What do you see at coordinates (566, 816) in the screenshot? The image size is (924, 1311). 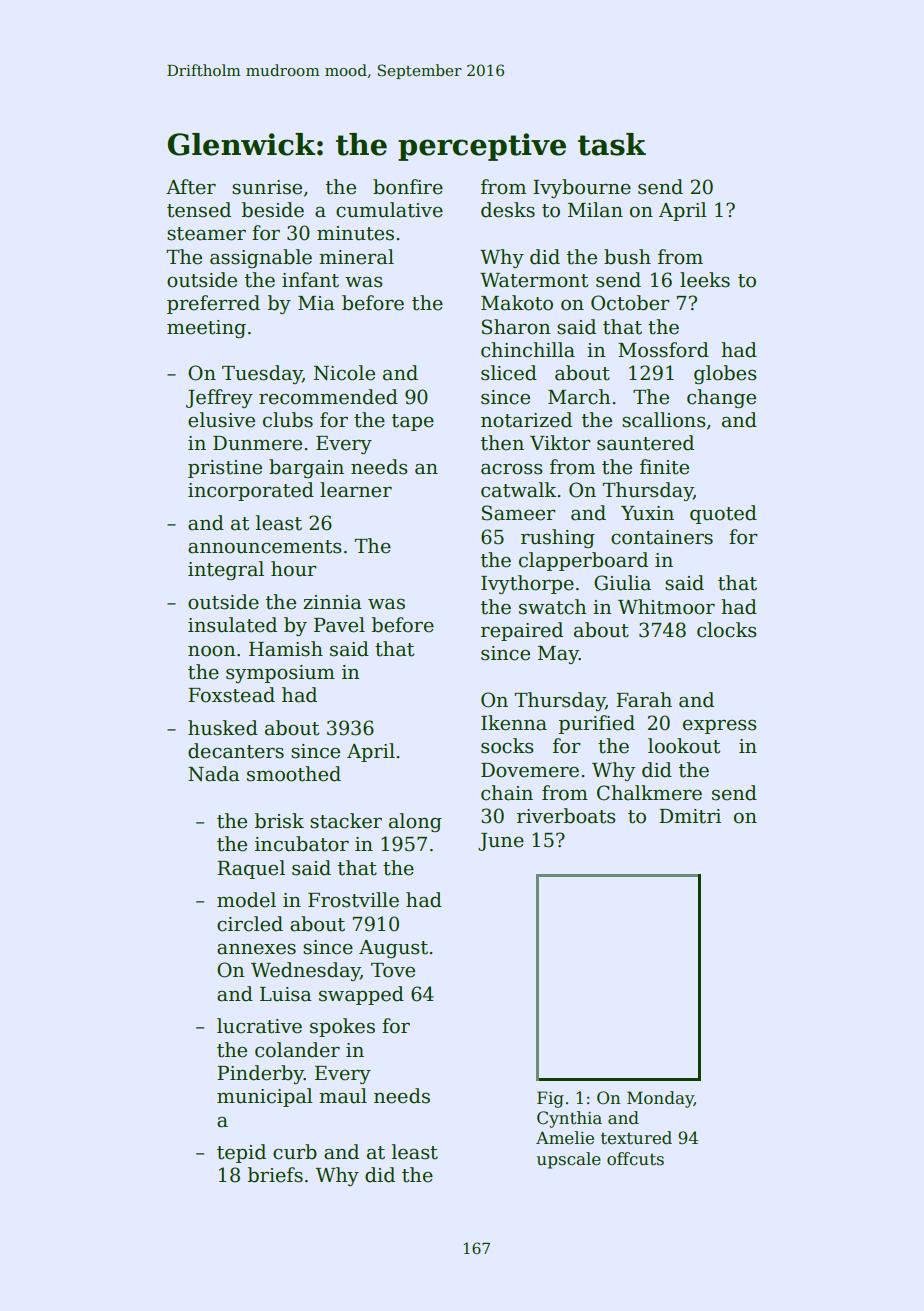 I see `riverboats` at bounding box center [566, 816].
